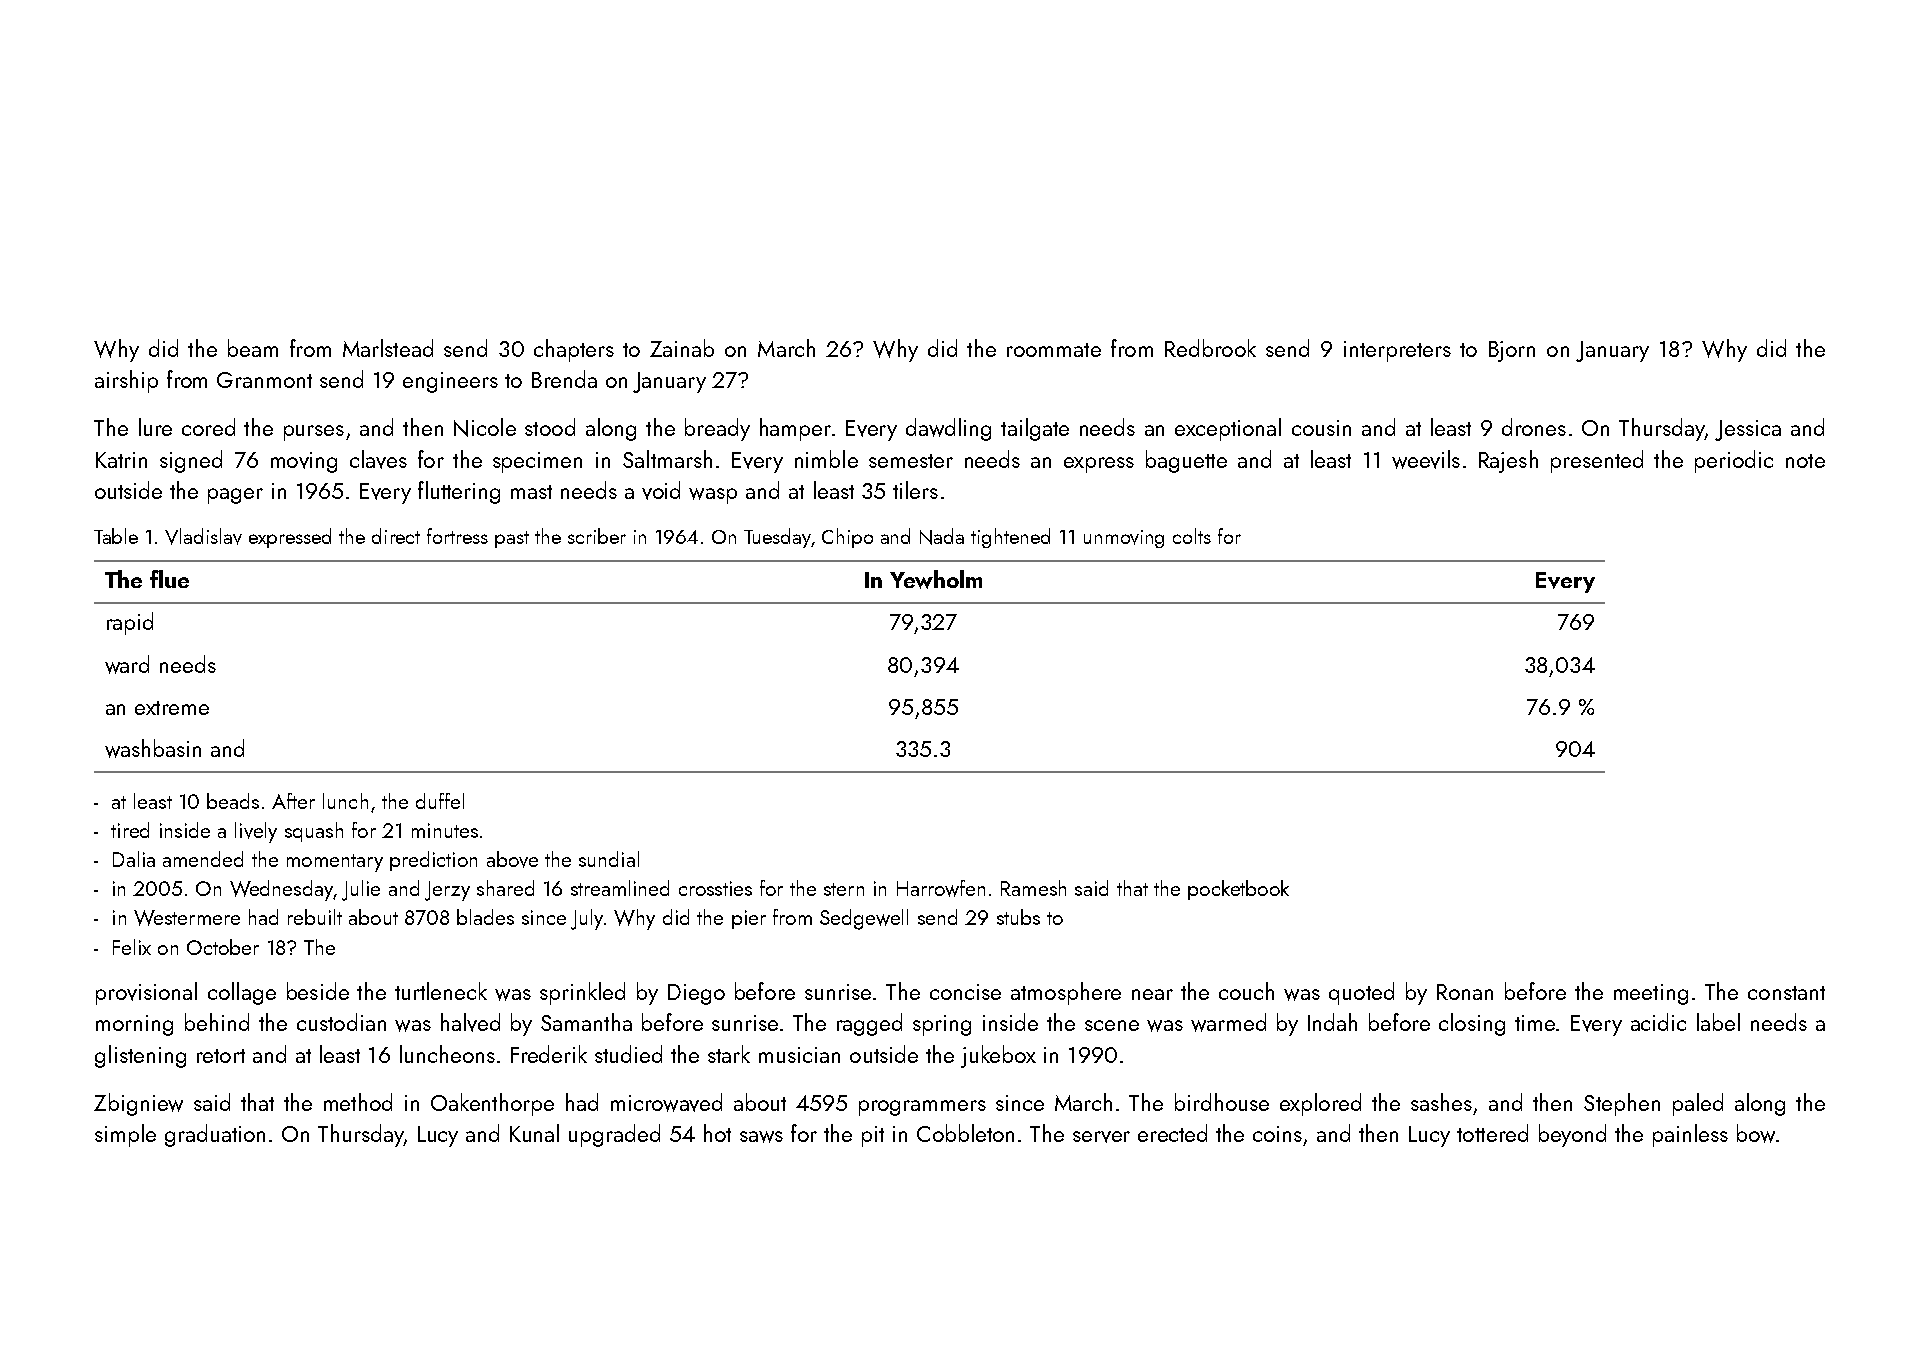 This image has height=1358, width=1920. I want to click on Kunal, so click(534, 1133).
